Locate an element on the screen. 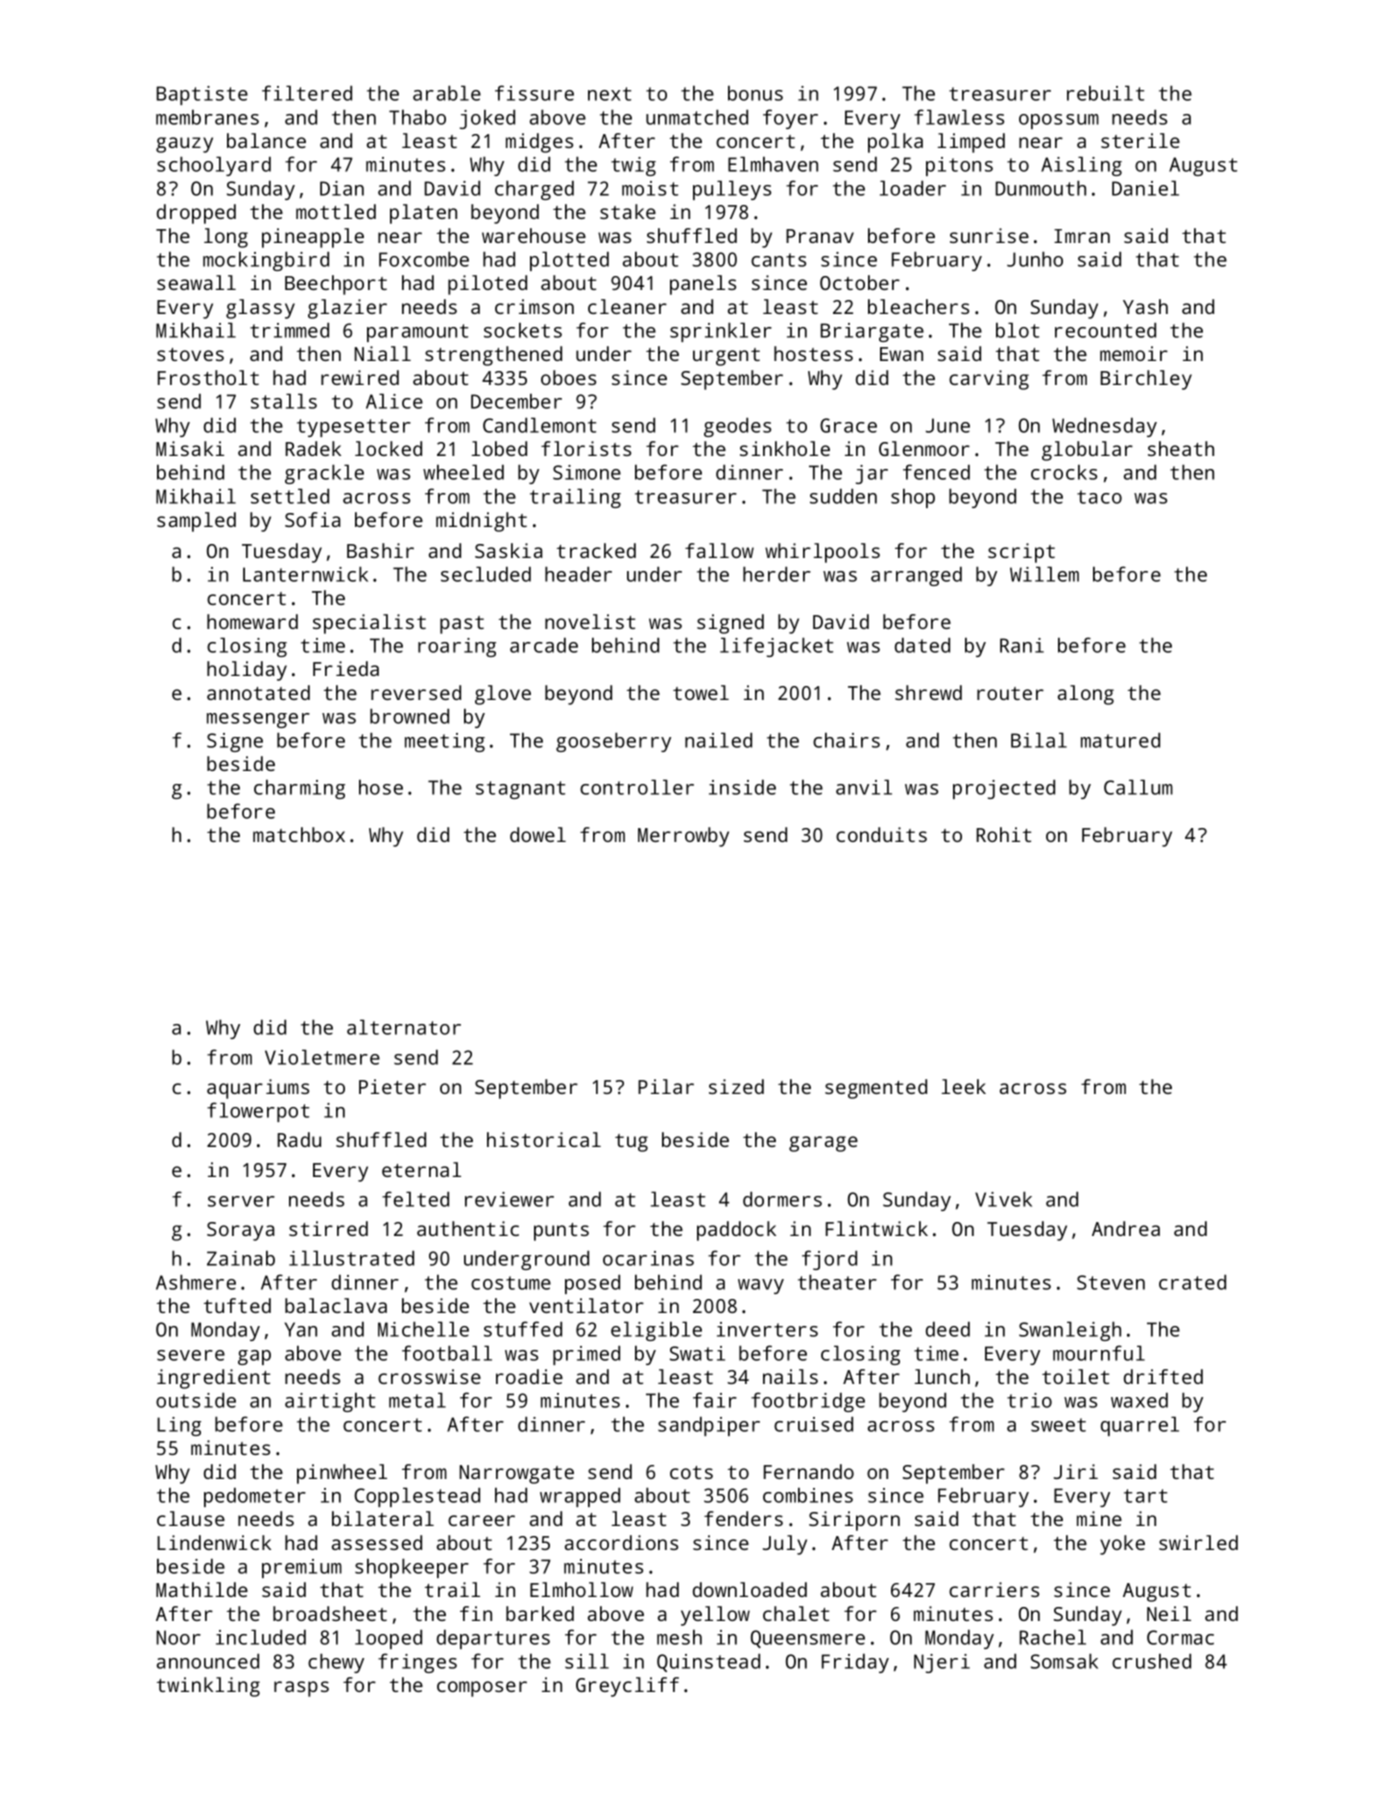  sterile is located at coordinates (1140, 140).
